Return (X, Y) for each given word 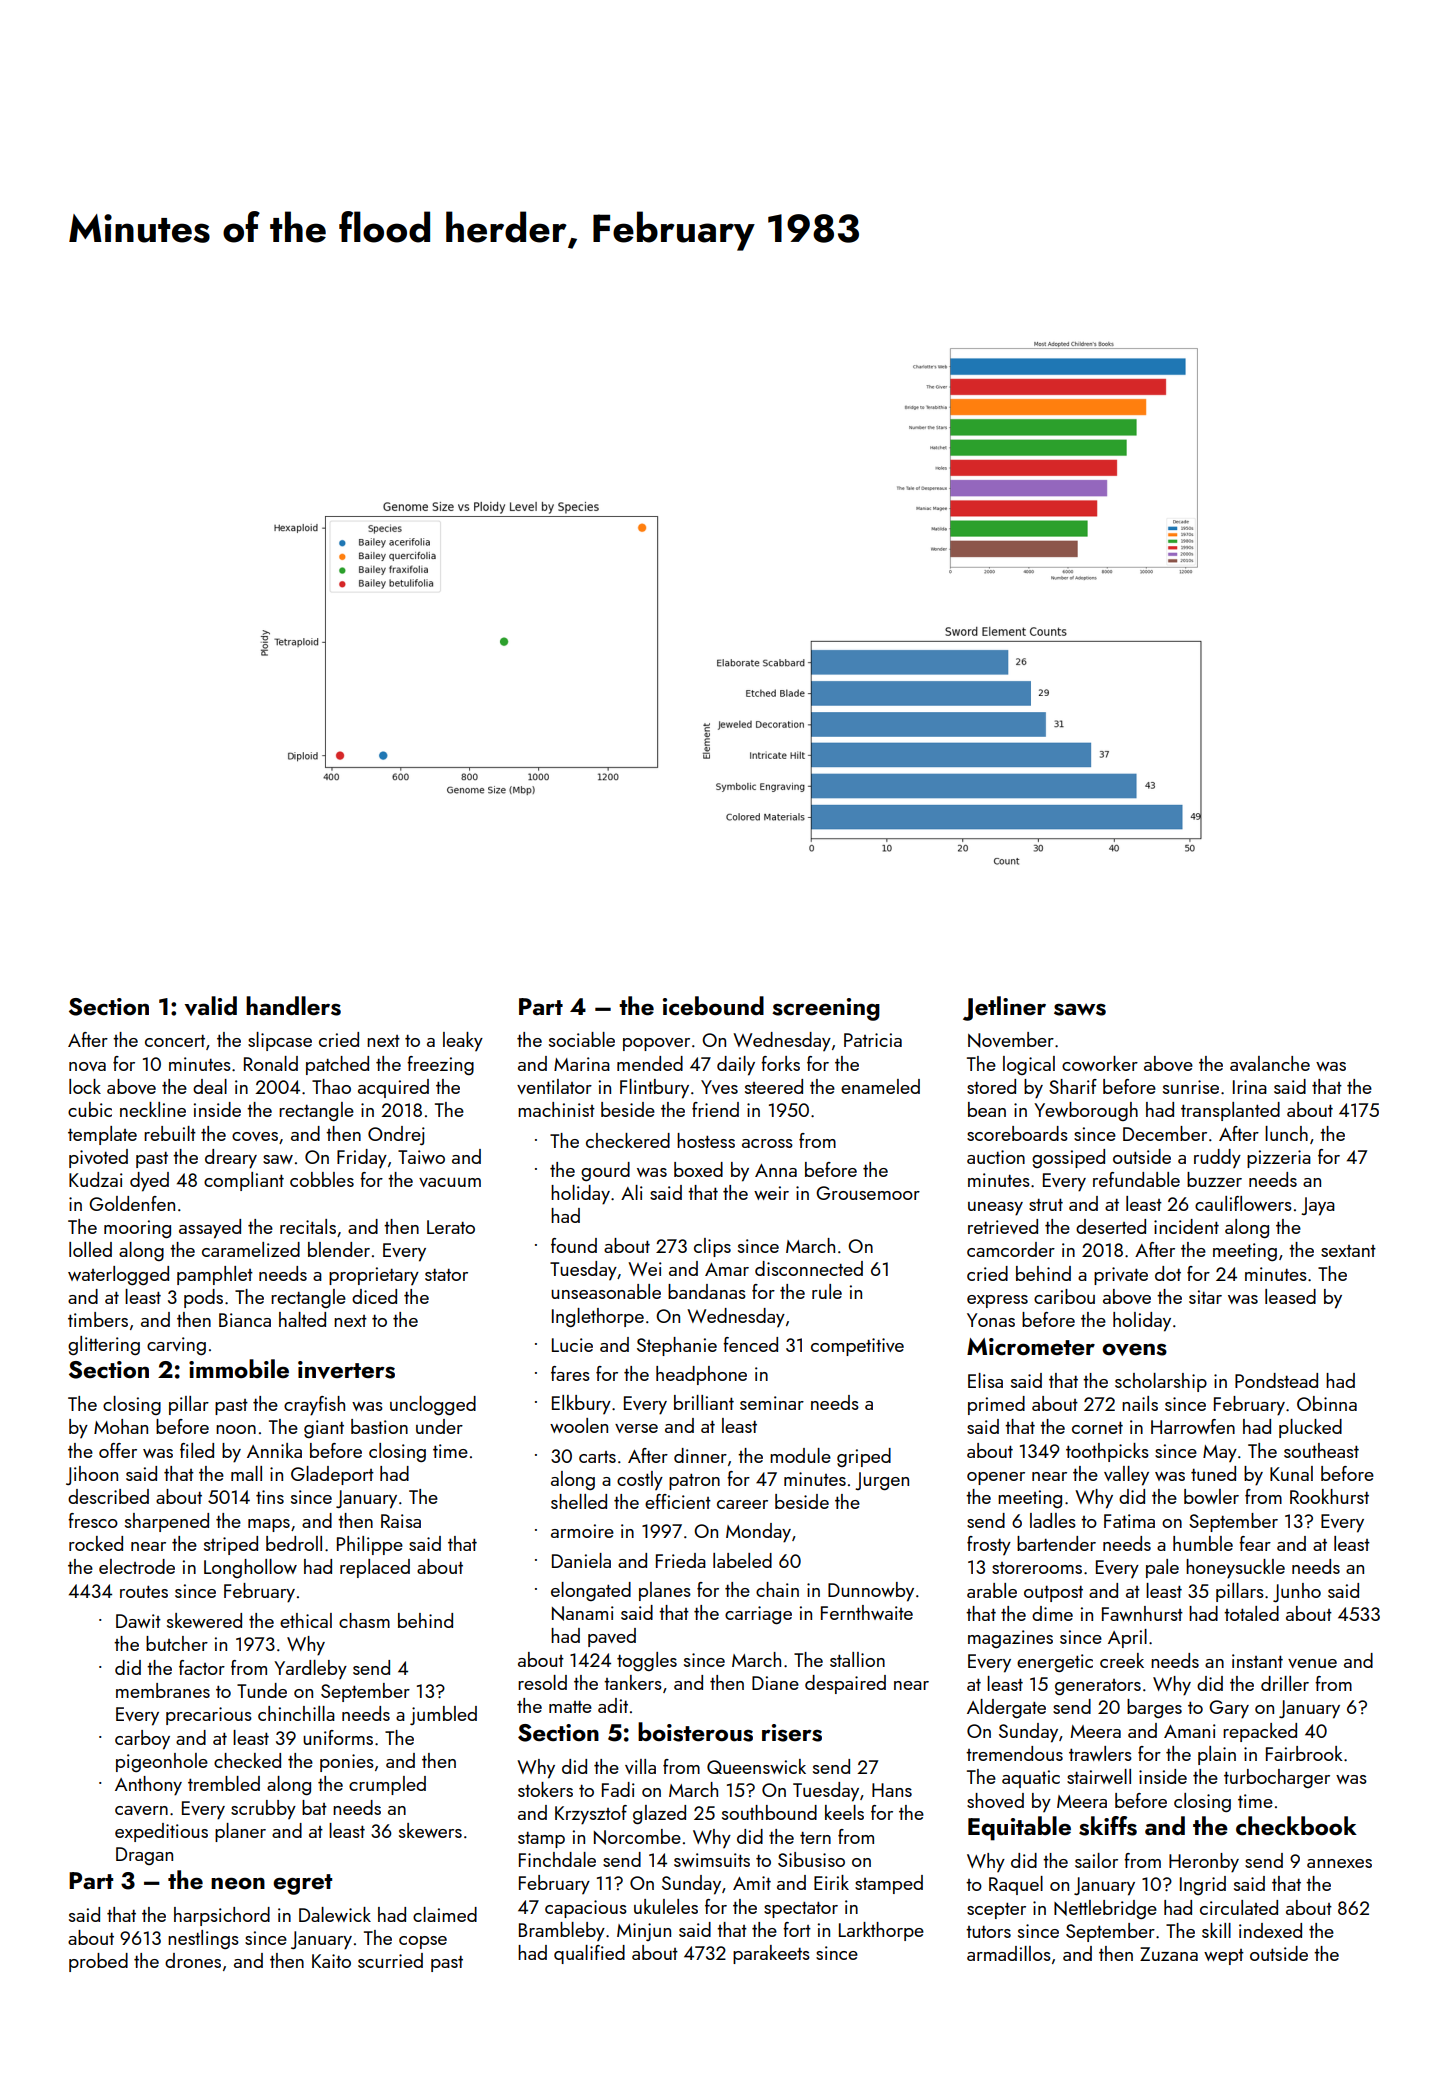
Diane (775, 1683)
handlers (293, 1006)
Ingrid (1203, 1885)
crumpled (387, 1785)
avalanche (1270, 1063)
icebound (713, 1006)
